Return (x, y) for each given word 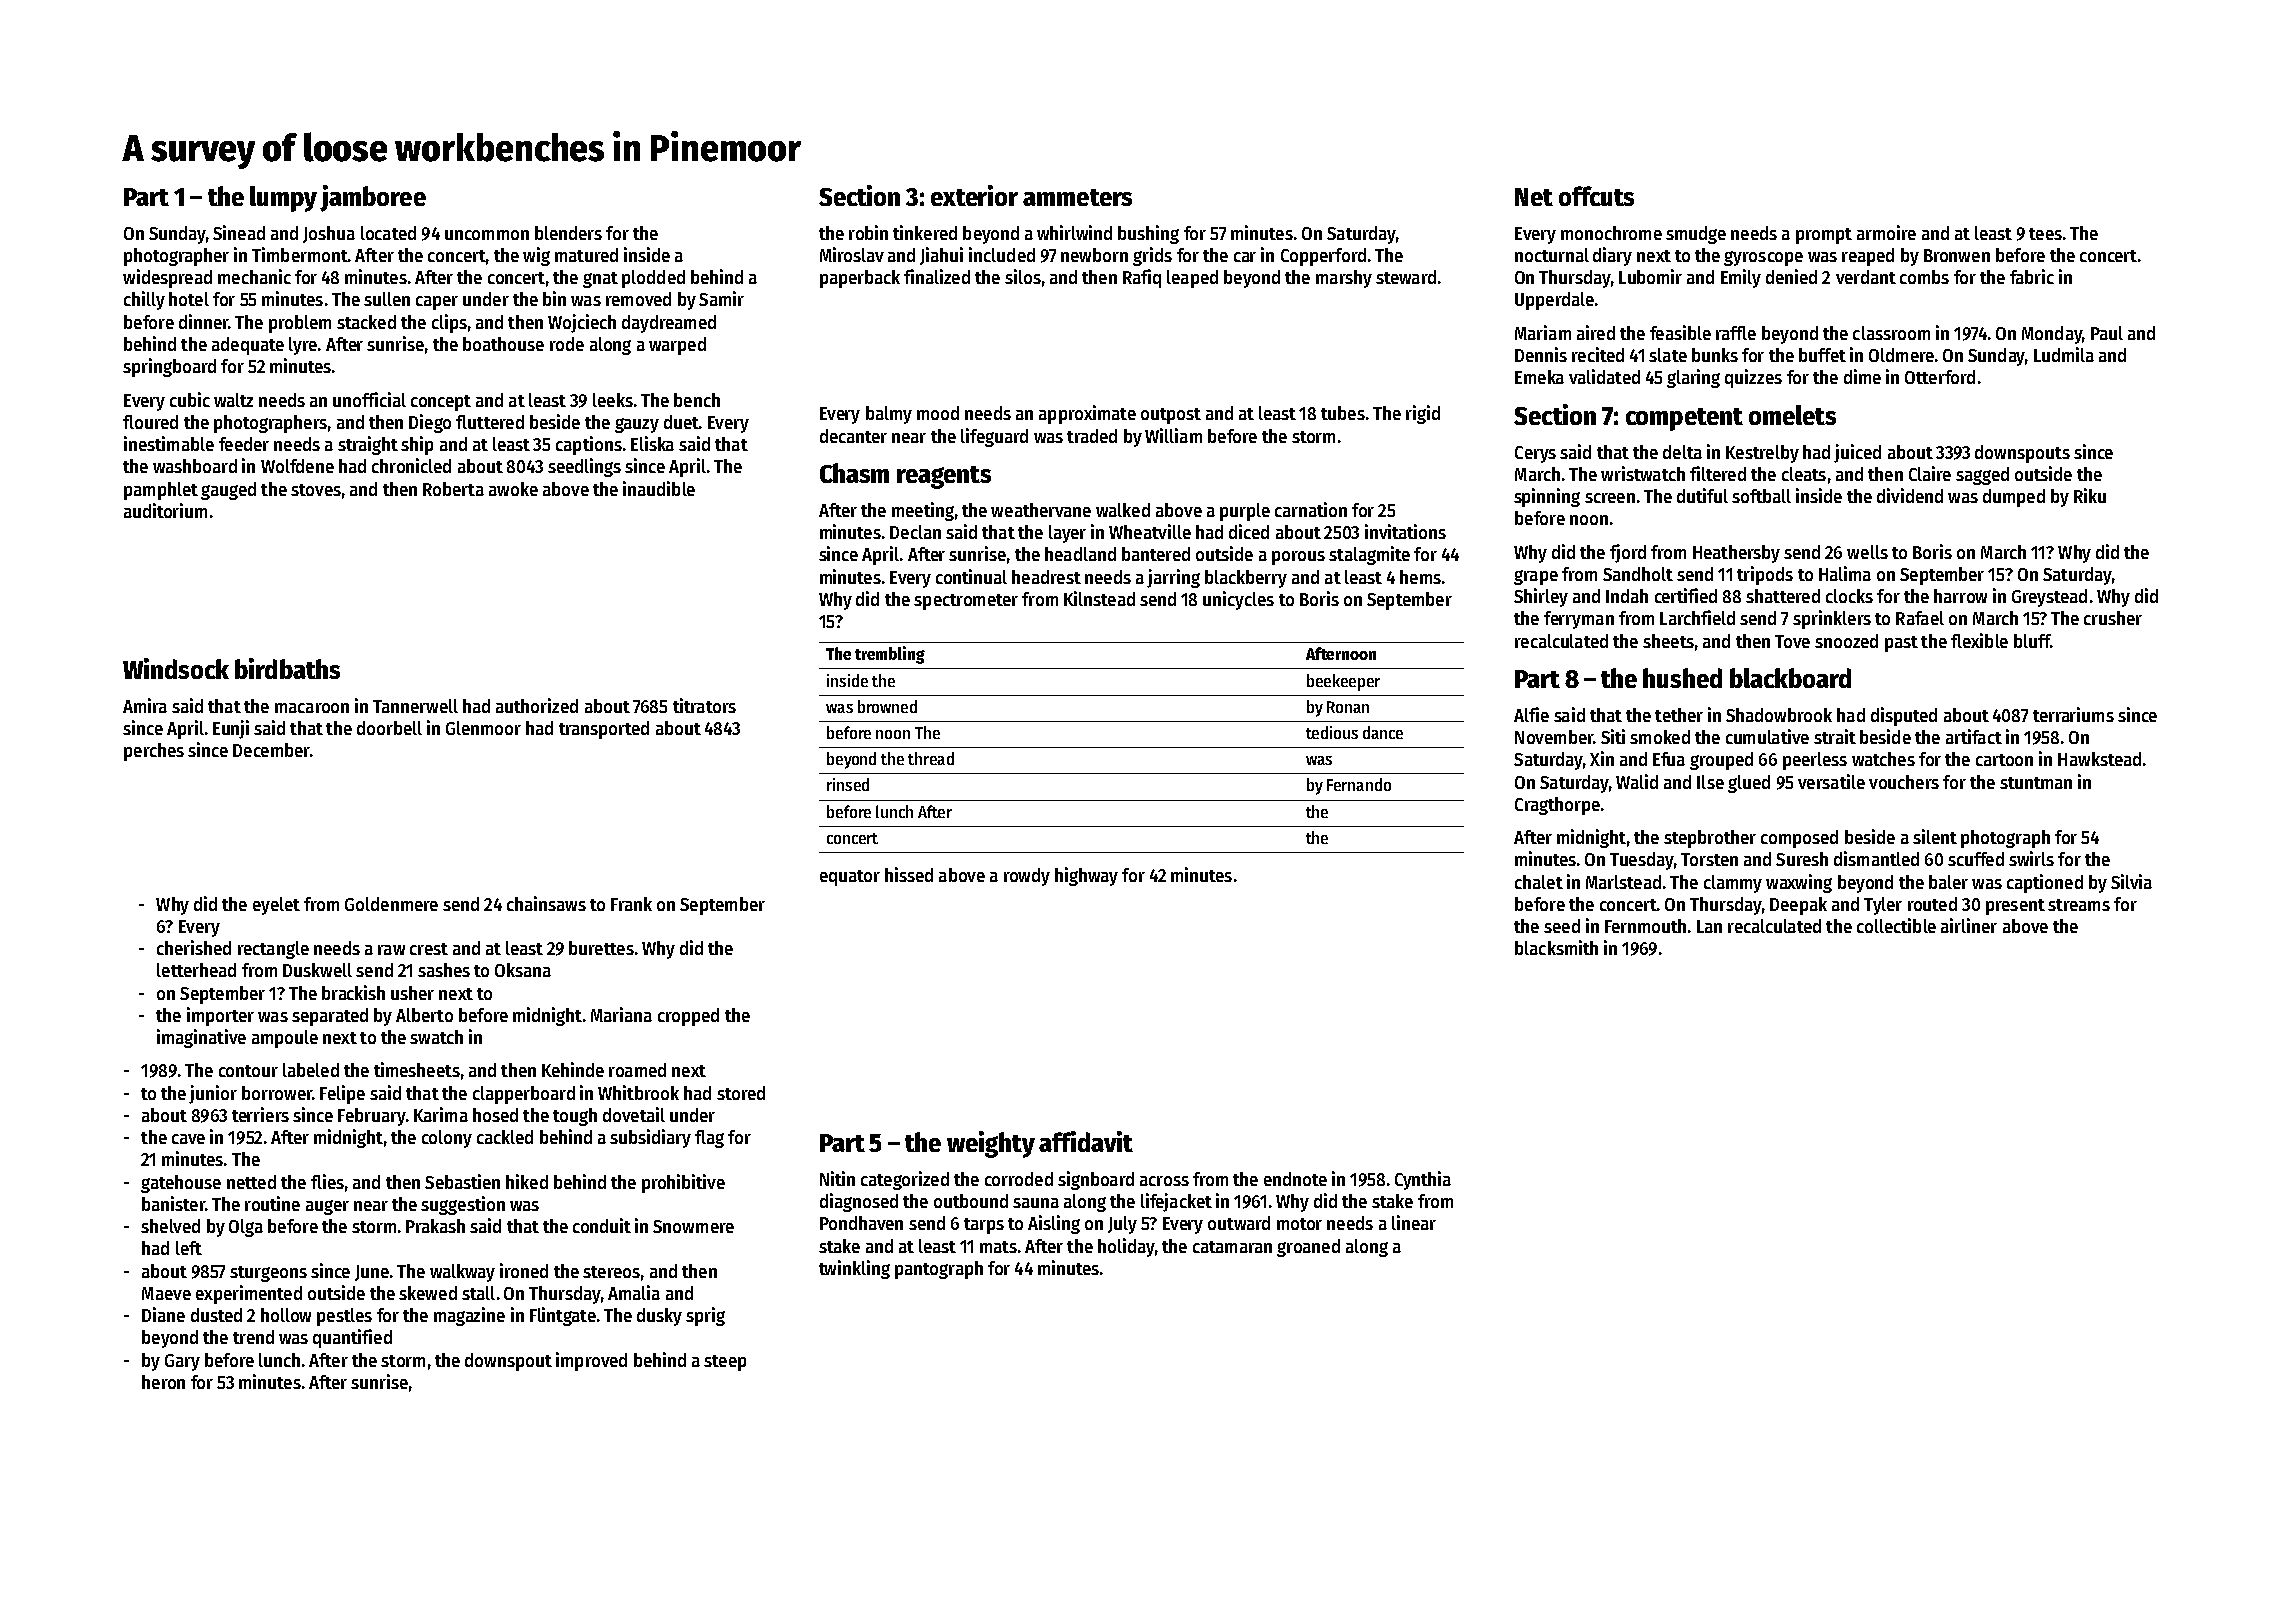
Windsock (176, 668)
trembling (890, 655)
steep (725, 1363)
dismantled (1876, 858)
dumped (2014, 498)
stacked (366, 322)
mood (938, 413)
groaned (1308, 1248)
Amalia (634, 1292)
